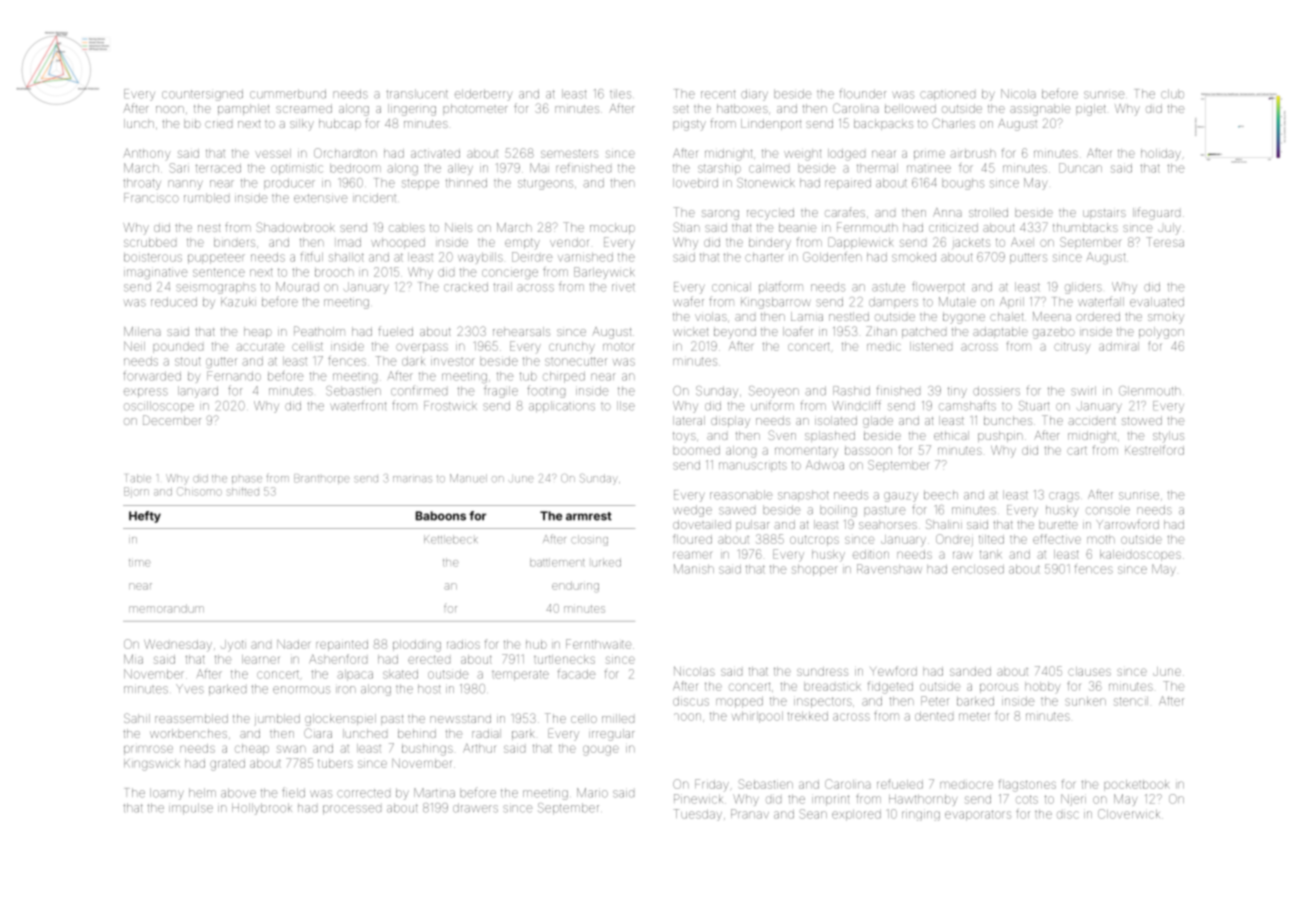 The image size is (1308, 924). I want to click on Lindenport, so click(771, 124).
